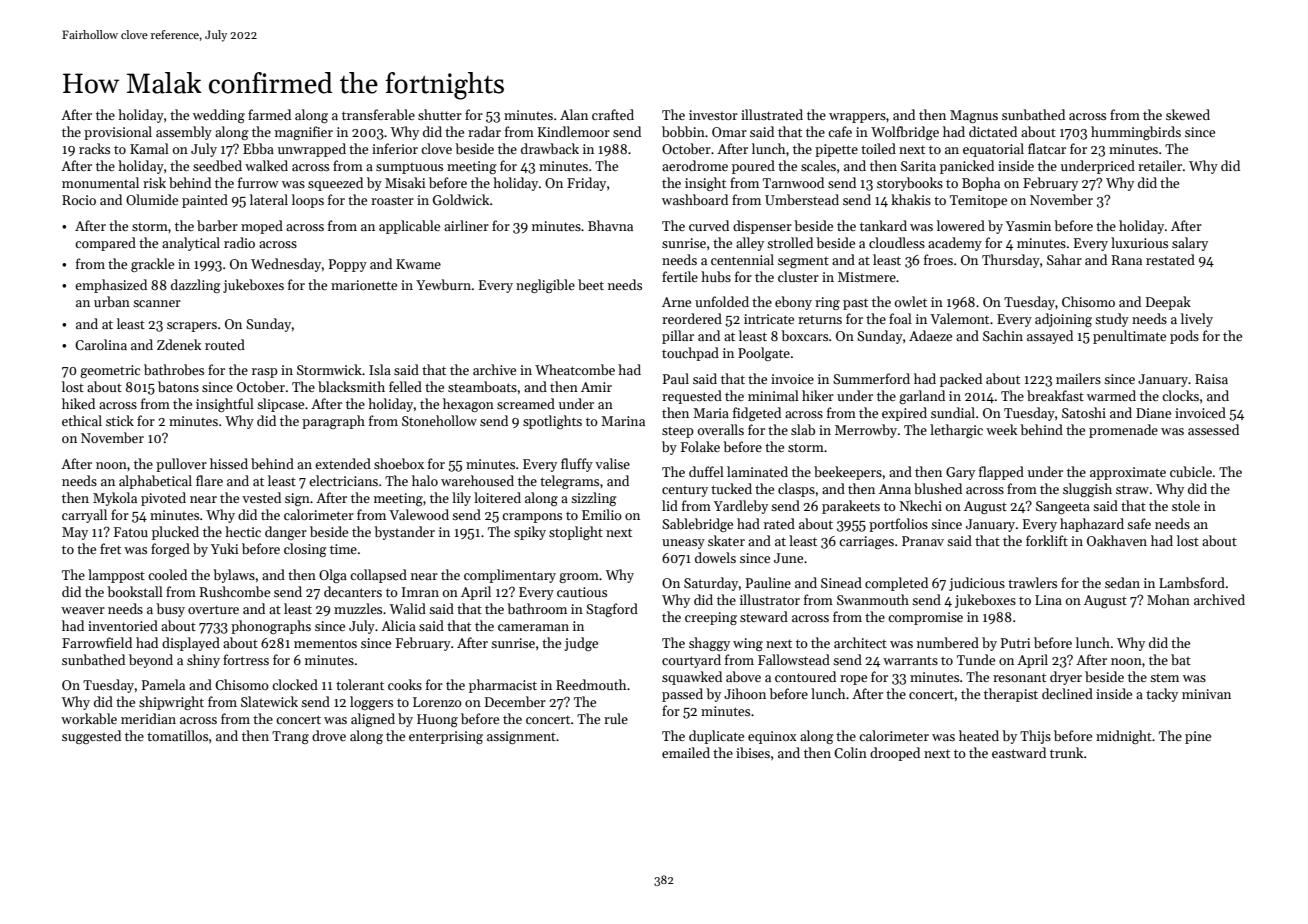 The height and width of the screenshot is (924, 1308). Describe the element at coordinates (177, 735) in the screenshot. I see `tomatillos` at that location.
